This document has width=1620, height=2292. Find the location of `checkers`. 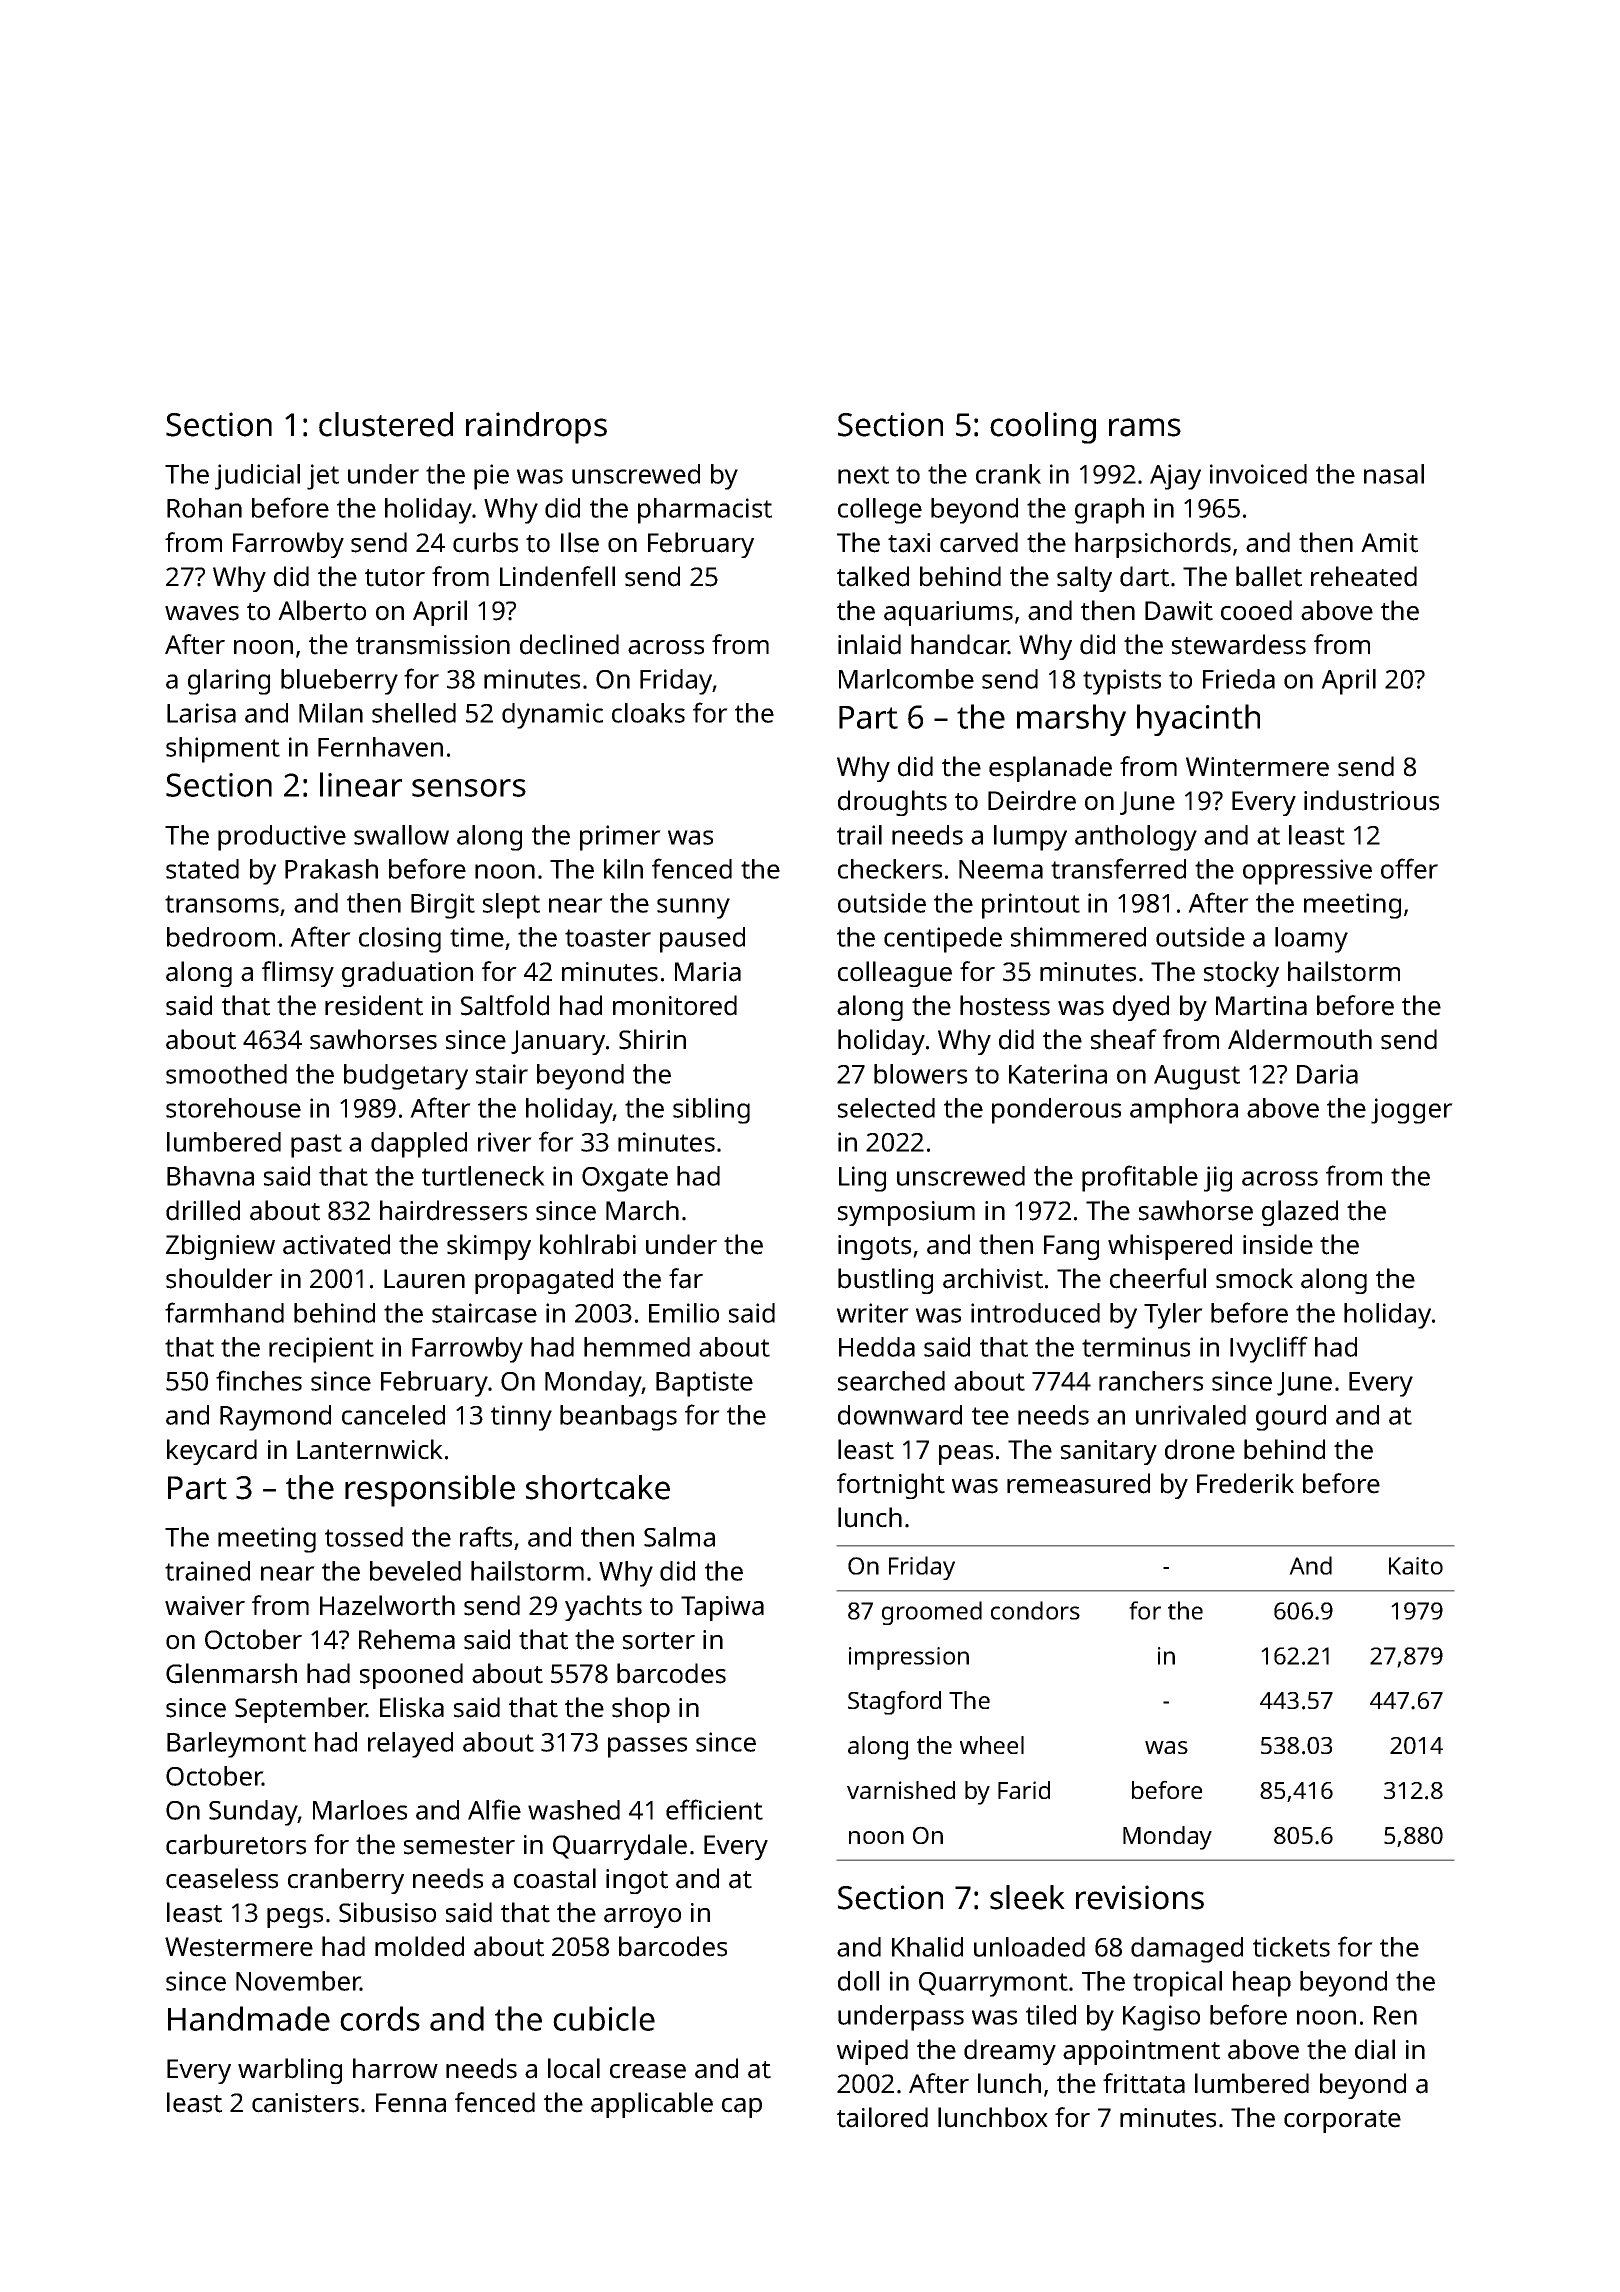

checkers is located at coordinates (890, 869).
